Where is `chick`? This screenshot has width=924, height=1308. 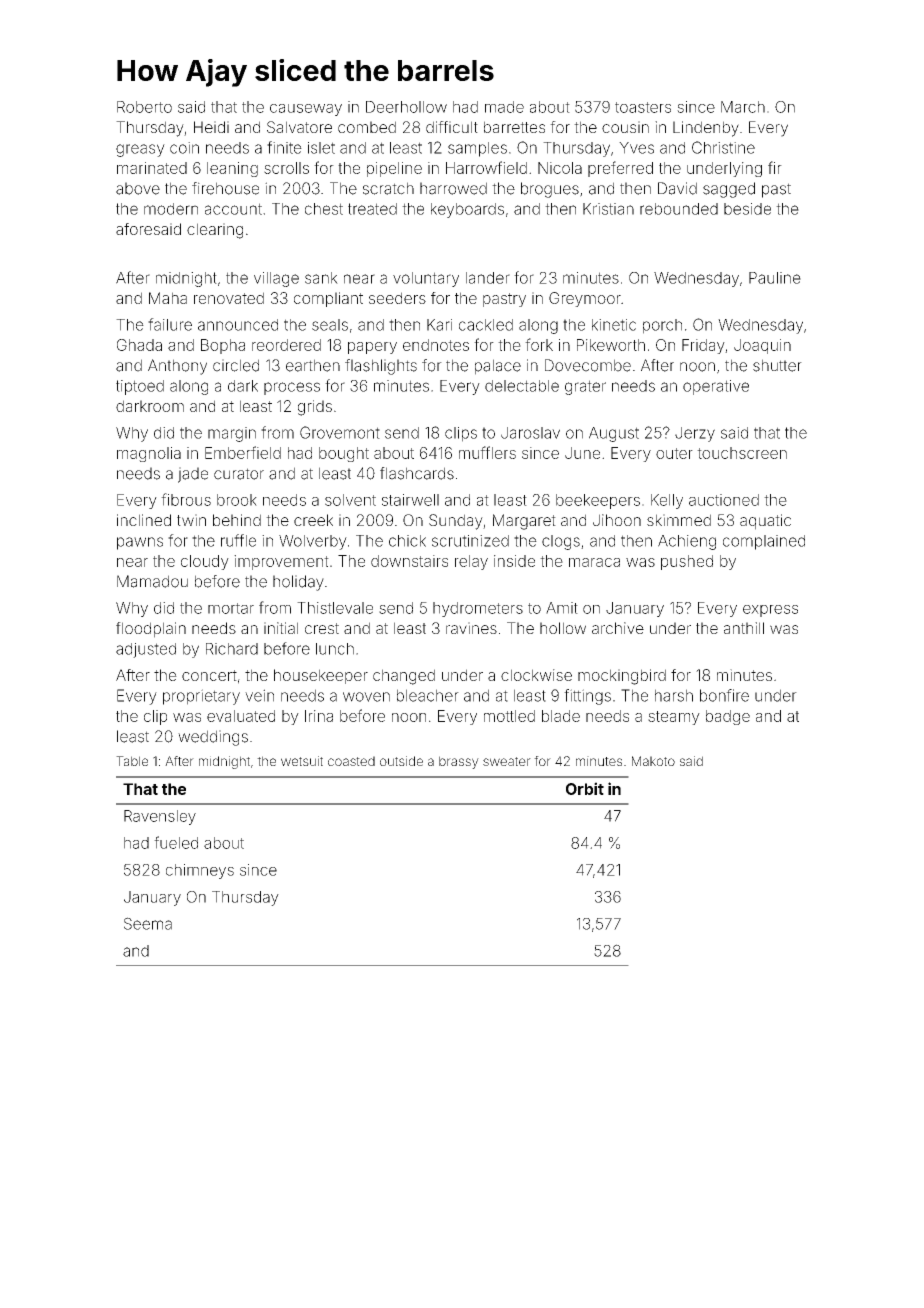 chick is located at coordinates (407, 541).
